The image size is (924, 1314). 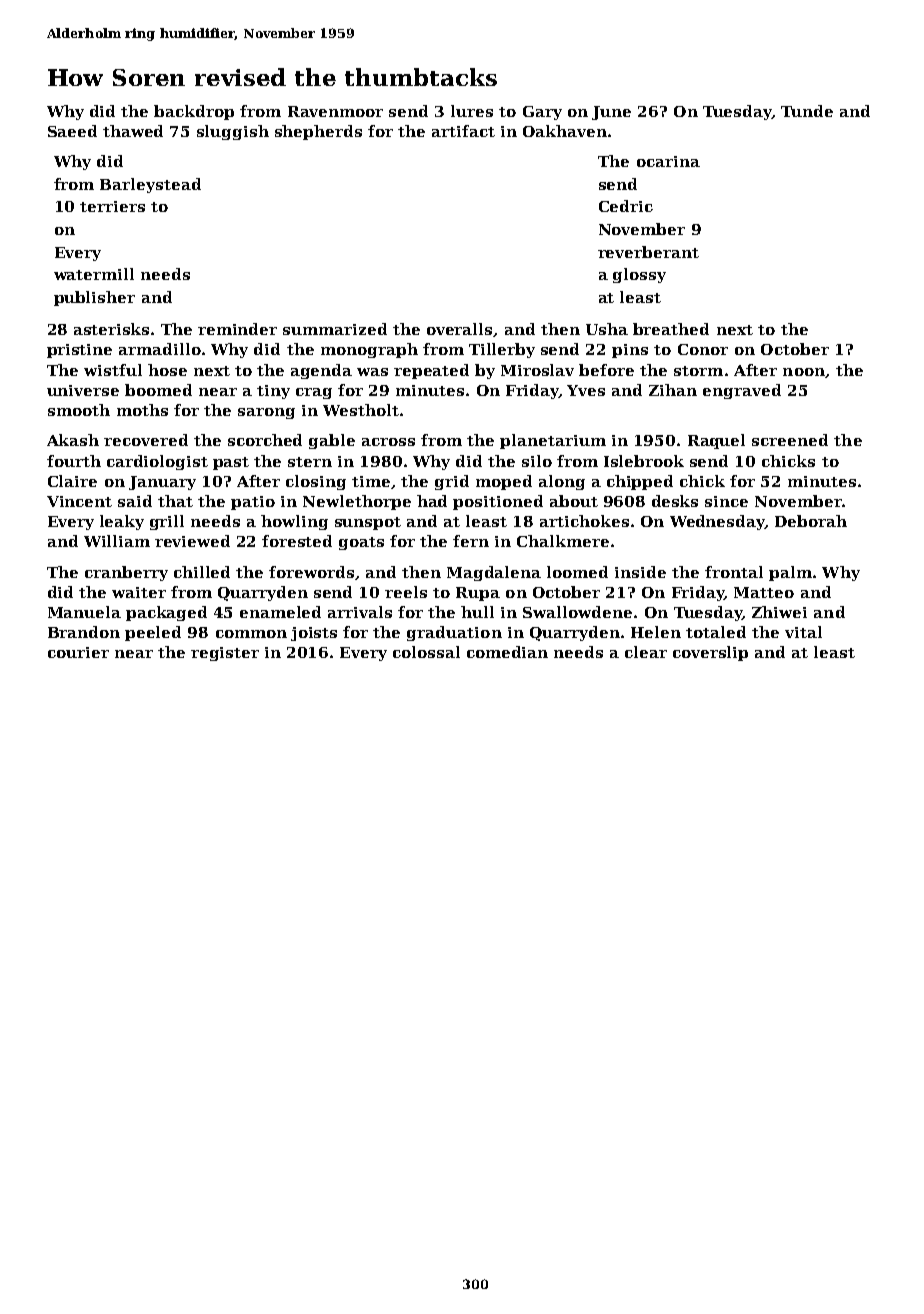 I want to click on courier, so click(x=78, y=652).
